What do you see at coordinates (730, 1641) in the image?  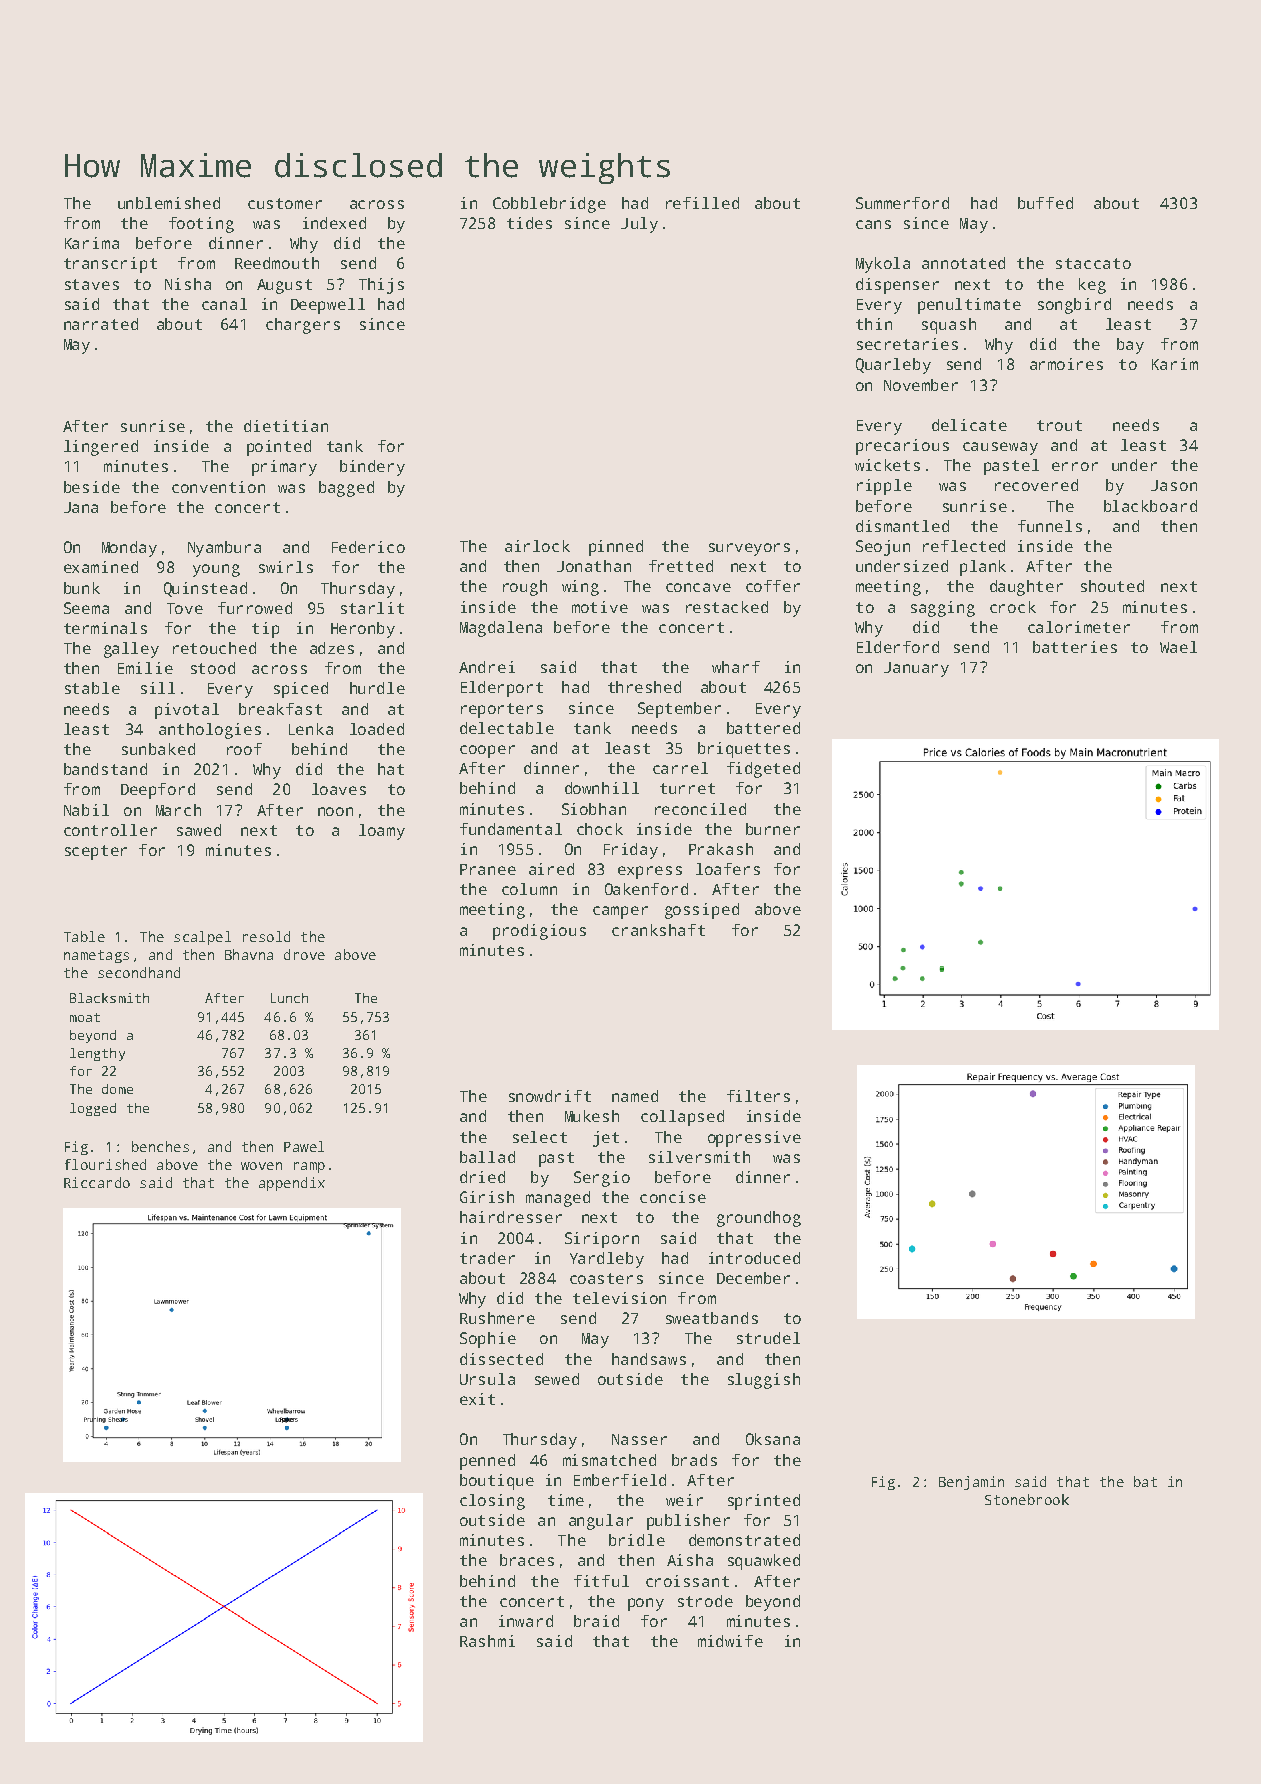 I see `midwife` at bounding box center [730, 1641].
